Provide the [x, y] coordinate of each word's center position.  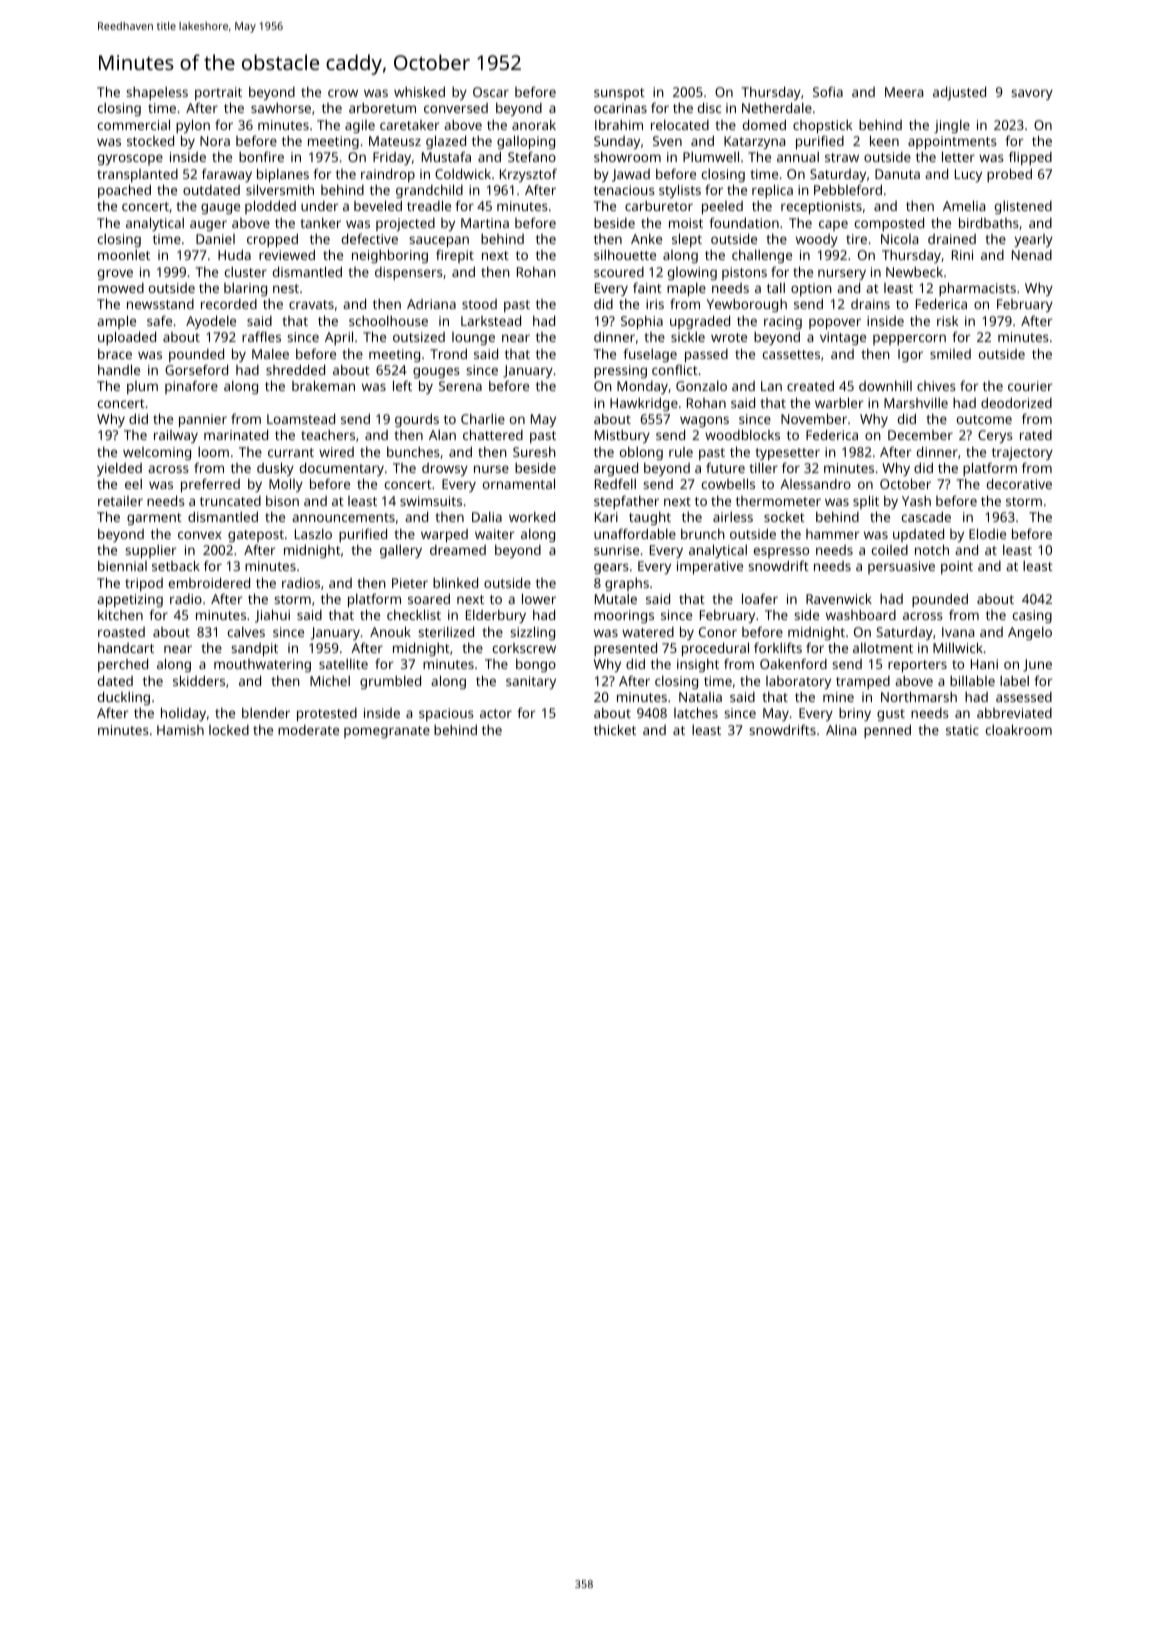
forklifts [778, 647]
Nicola [899, 239]
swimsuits [431, 501]
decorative [1019, 483]
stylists [680, 191]
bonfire [261, 156]
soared [429, 598]
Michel [330, 681]
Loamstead [301, 418]
